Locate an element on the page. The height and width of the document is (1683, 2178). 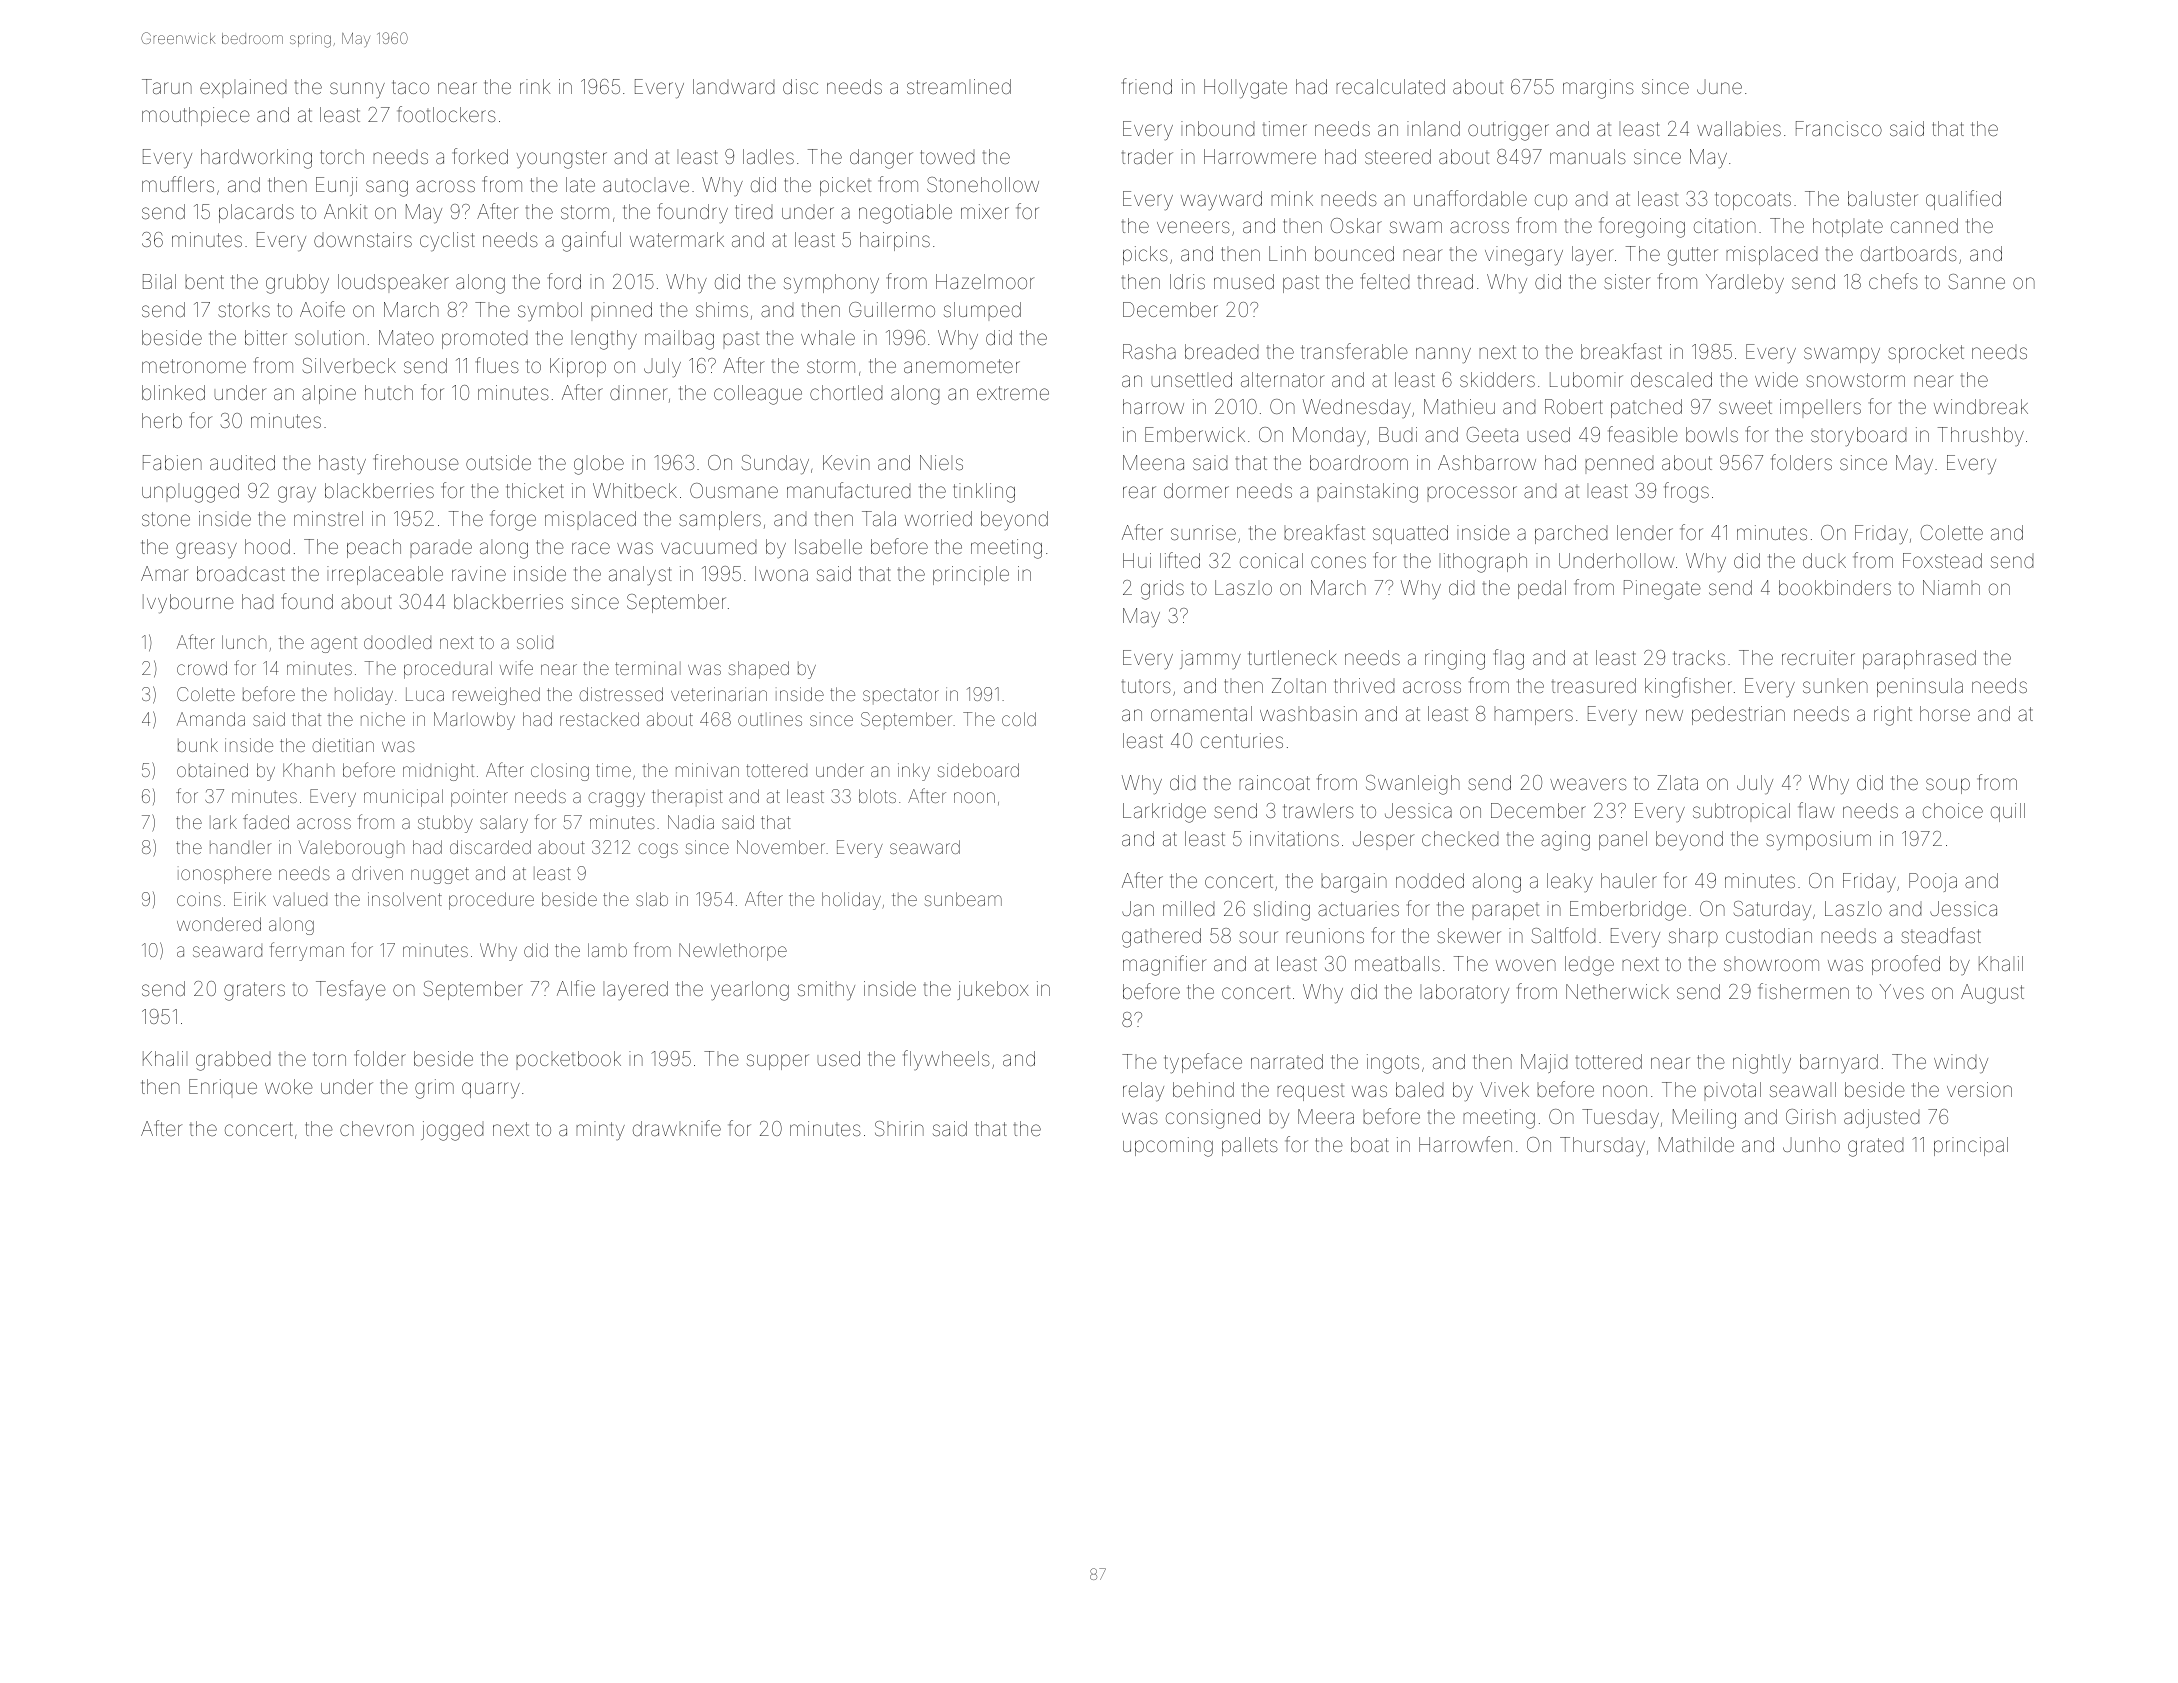
Wednesday is located at coordinates (1357, 408).
